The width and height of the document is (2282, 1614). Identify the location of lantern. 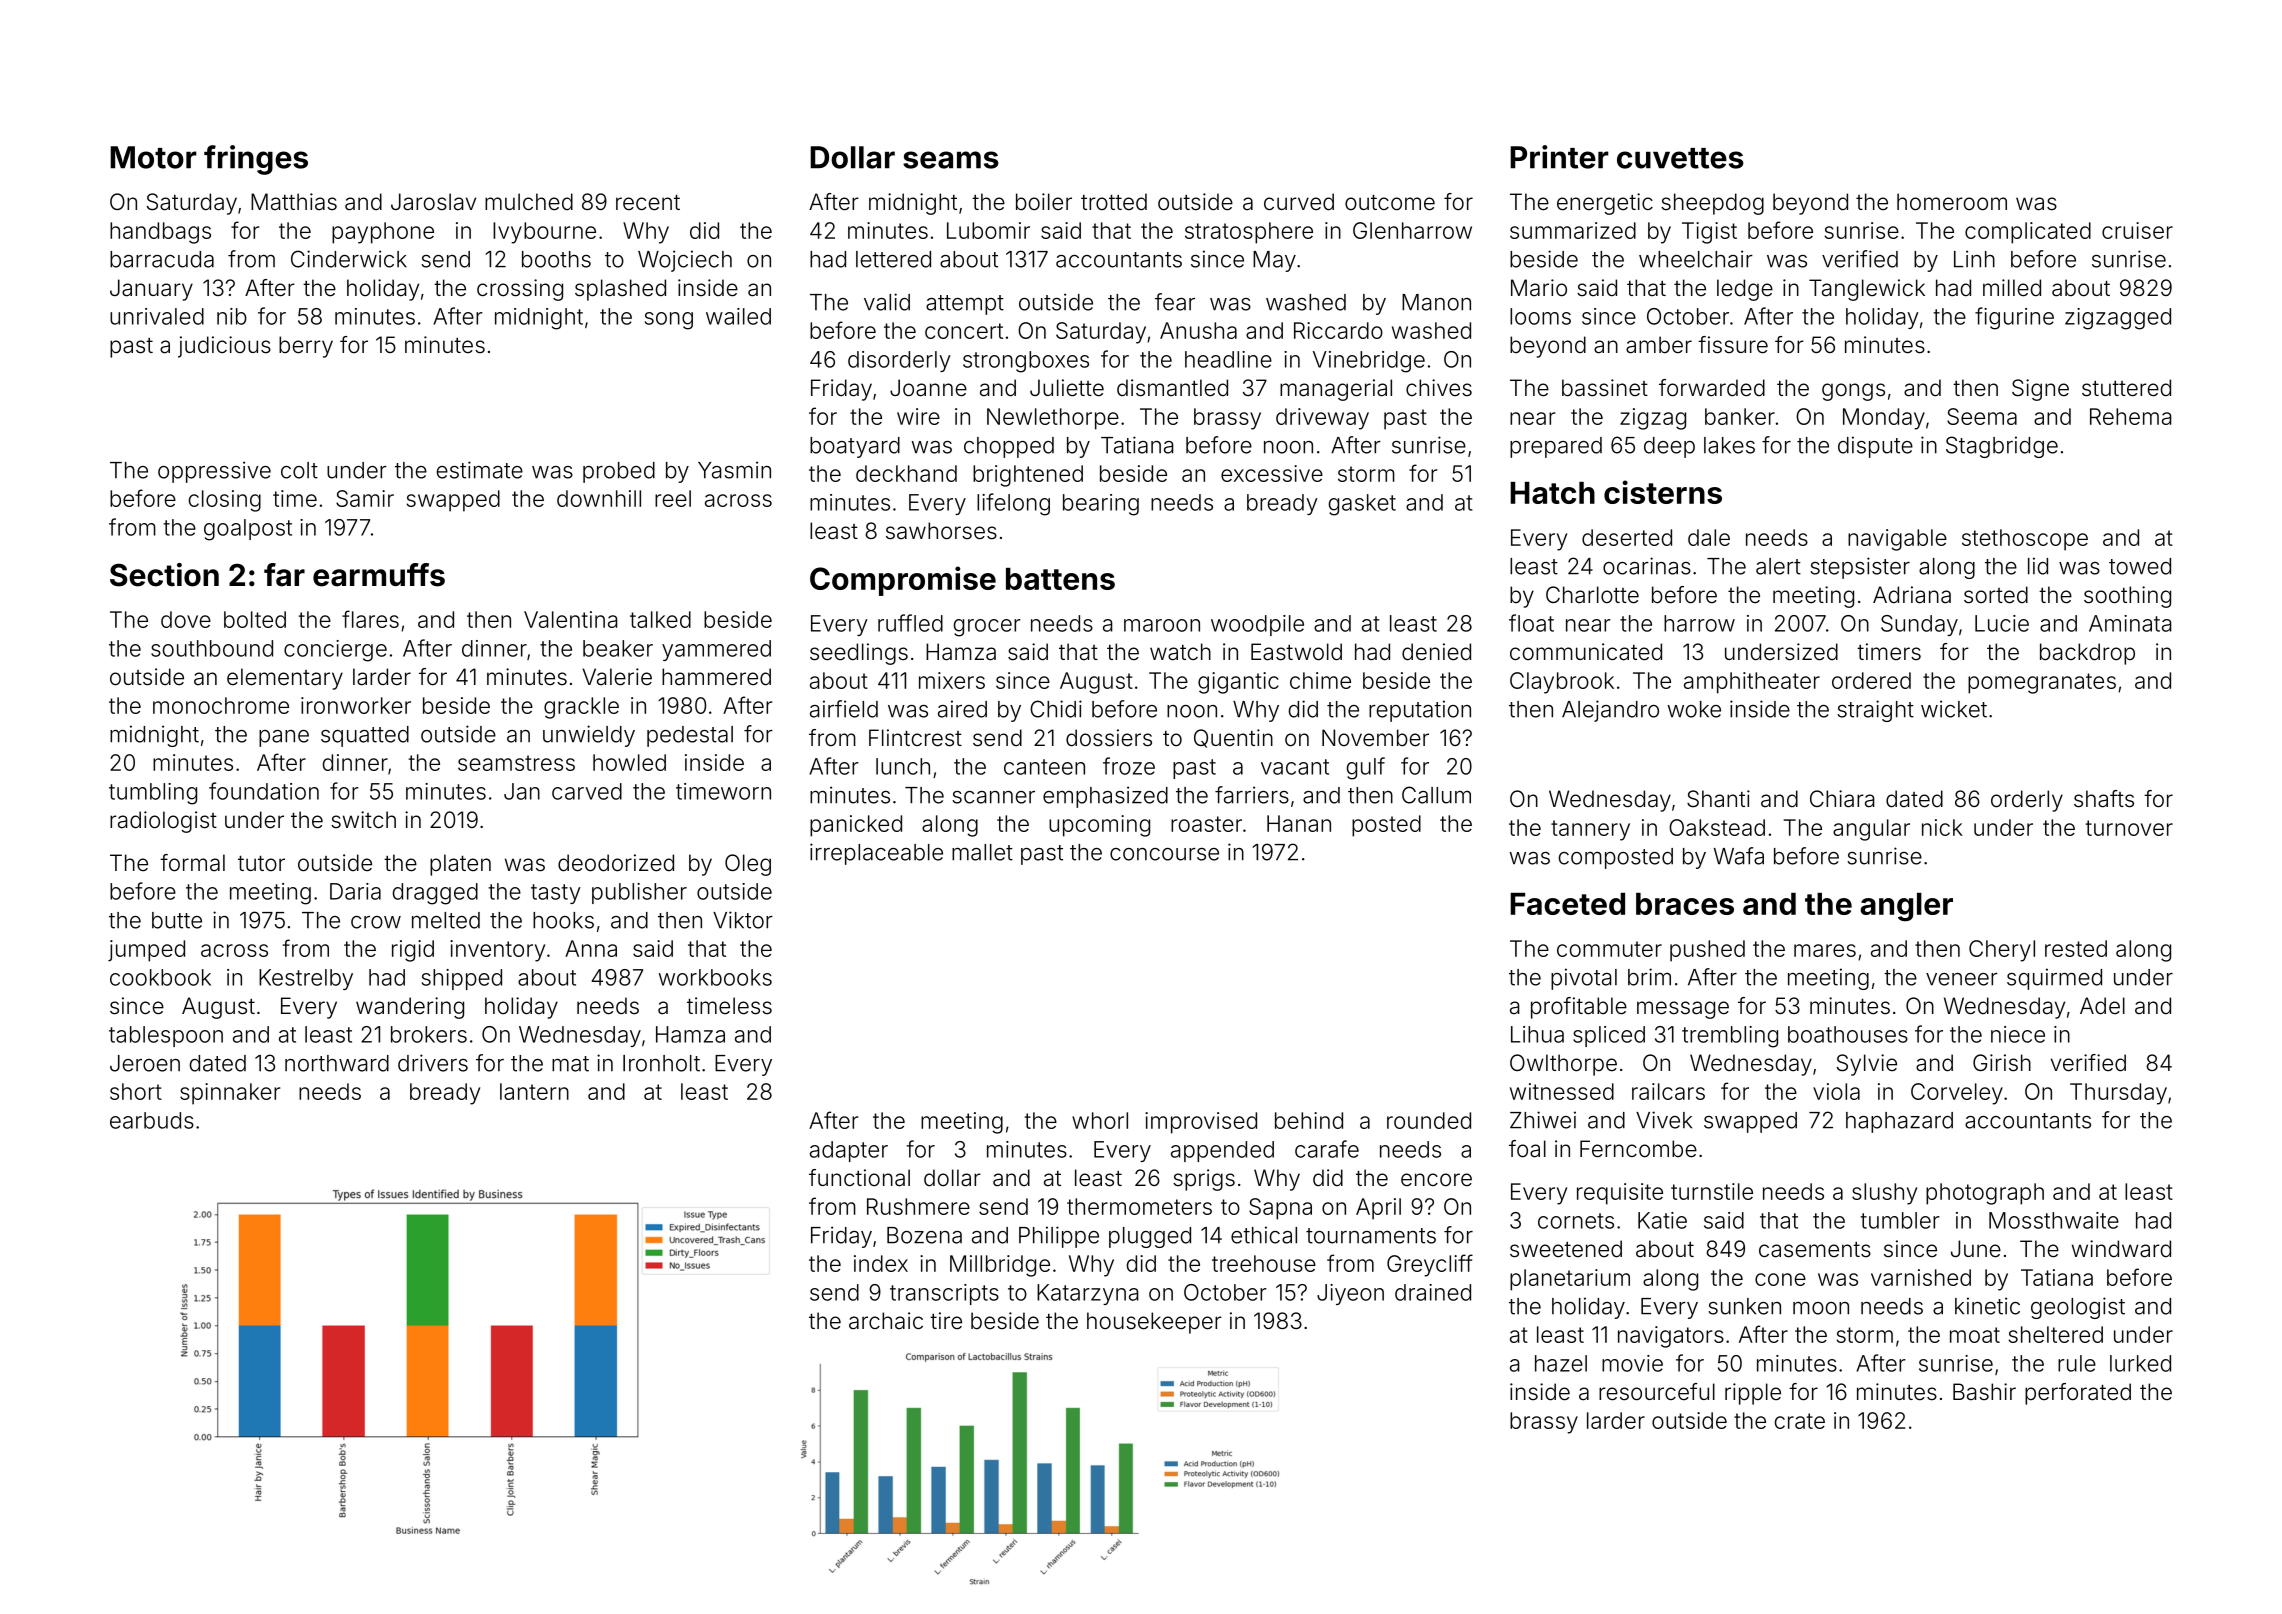
(534, 1091).
